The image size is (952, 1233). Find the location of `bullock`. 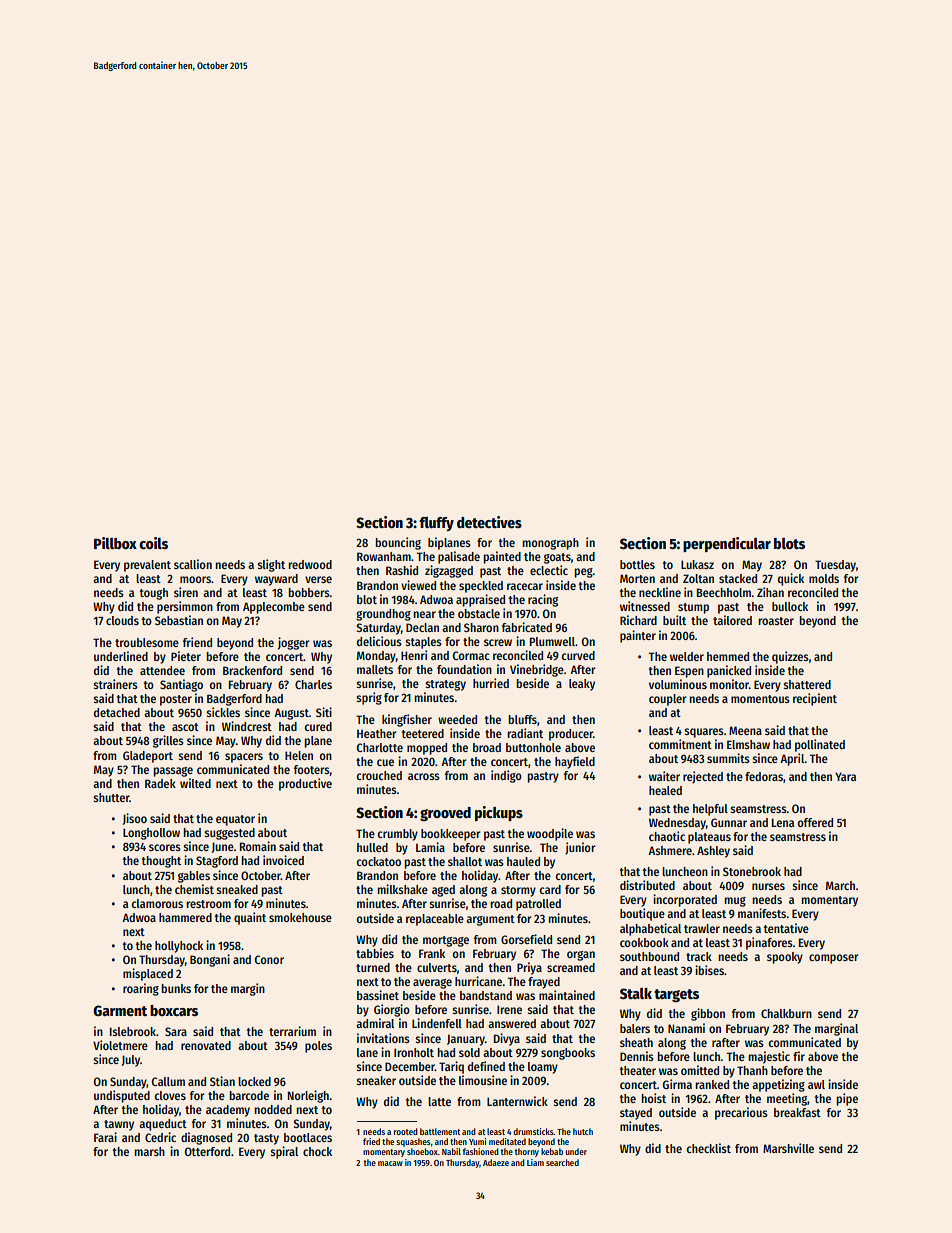

bullock is located at coordinates (790, 606).
